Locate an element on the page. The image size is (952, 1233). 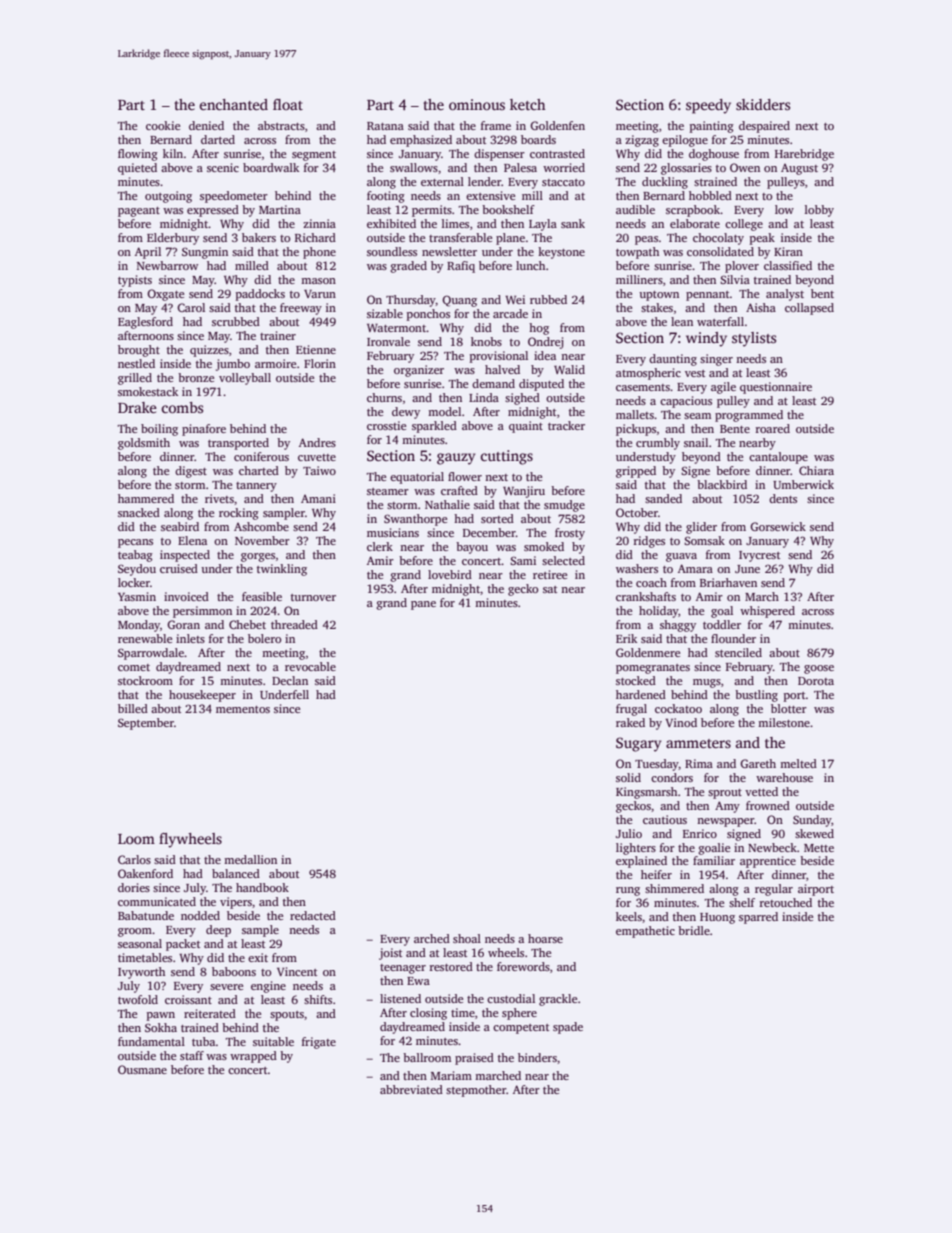
Chiara is located at coordinates (816, 470).
